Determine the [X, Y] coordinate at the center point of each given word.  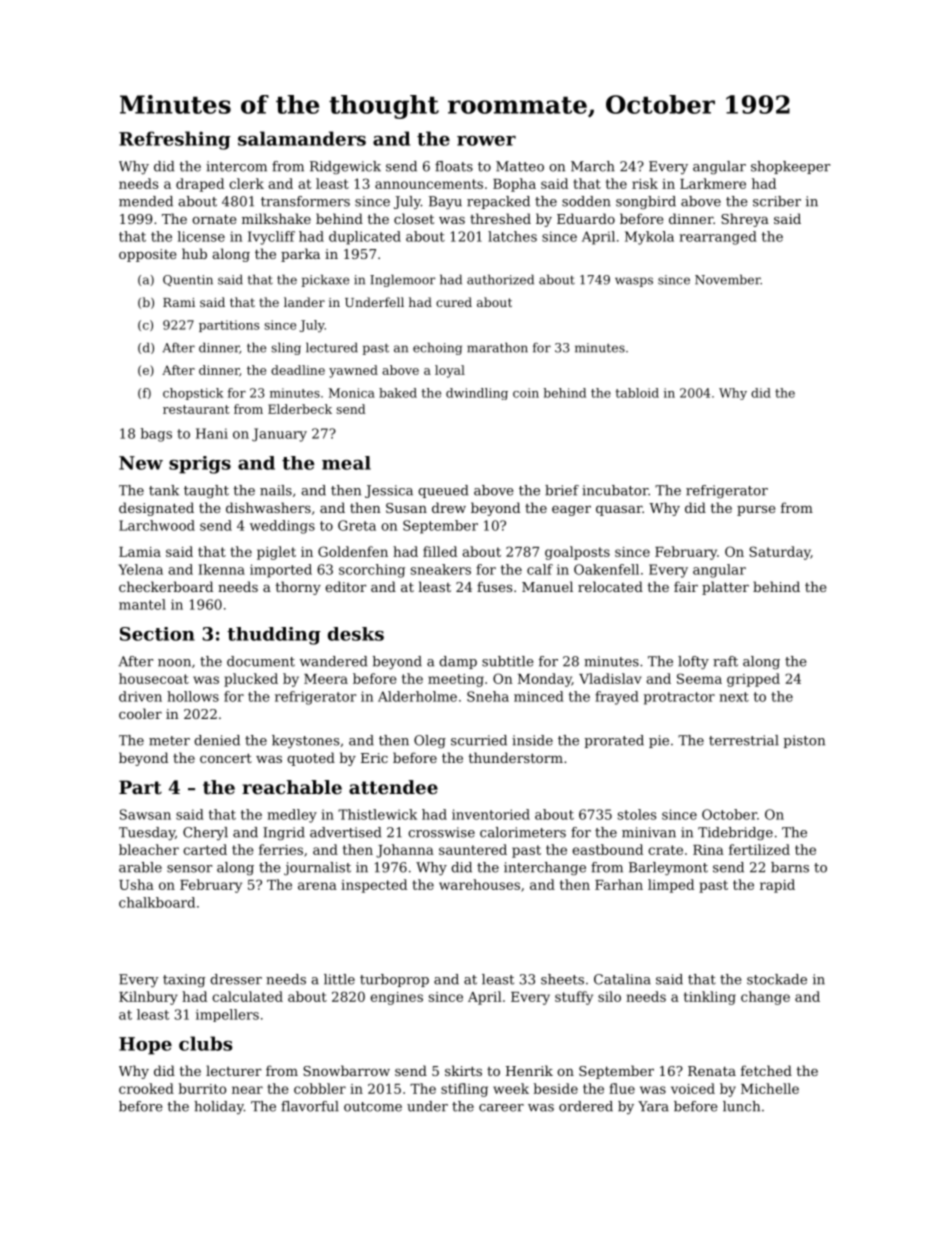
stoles [637, 814]
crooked [146, 1088]
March [593, 166]
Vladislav [610, 678]
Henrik [529, 1070]
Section [157, 634]
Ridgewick [345, 167]
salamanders [302, 138]
